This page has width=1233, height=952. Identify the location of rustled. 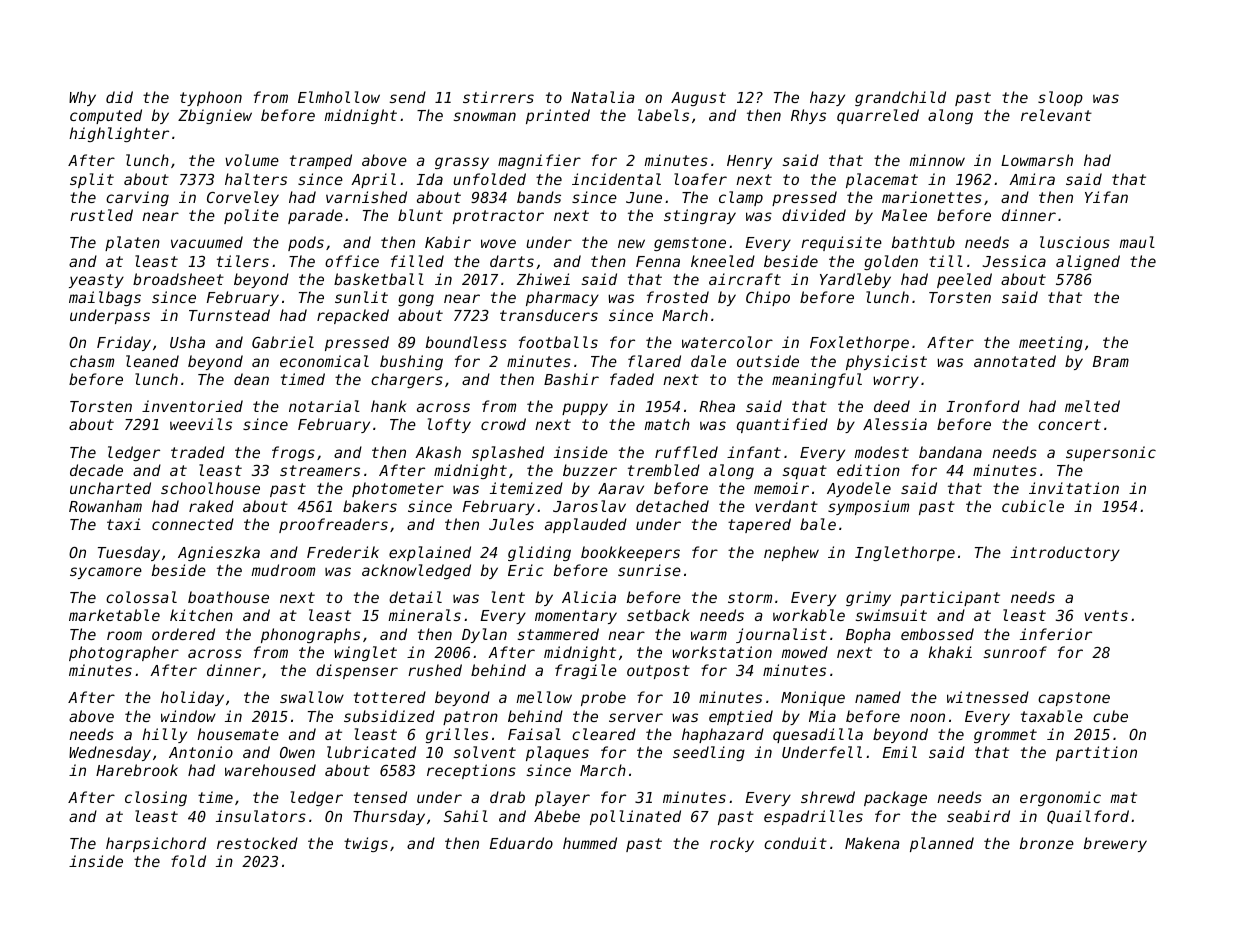
(101, 215).
